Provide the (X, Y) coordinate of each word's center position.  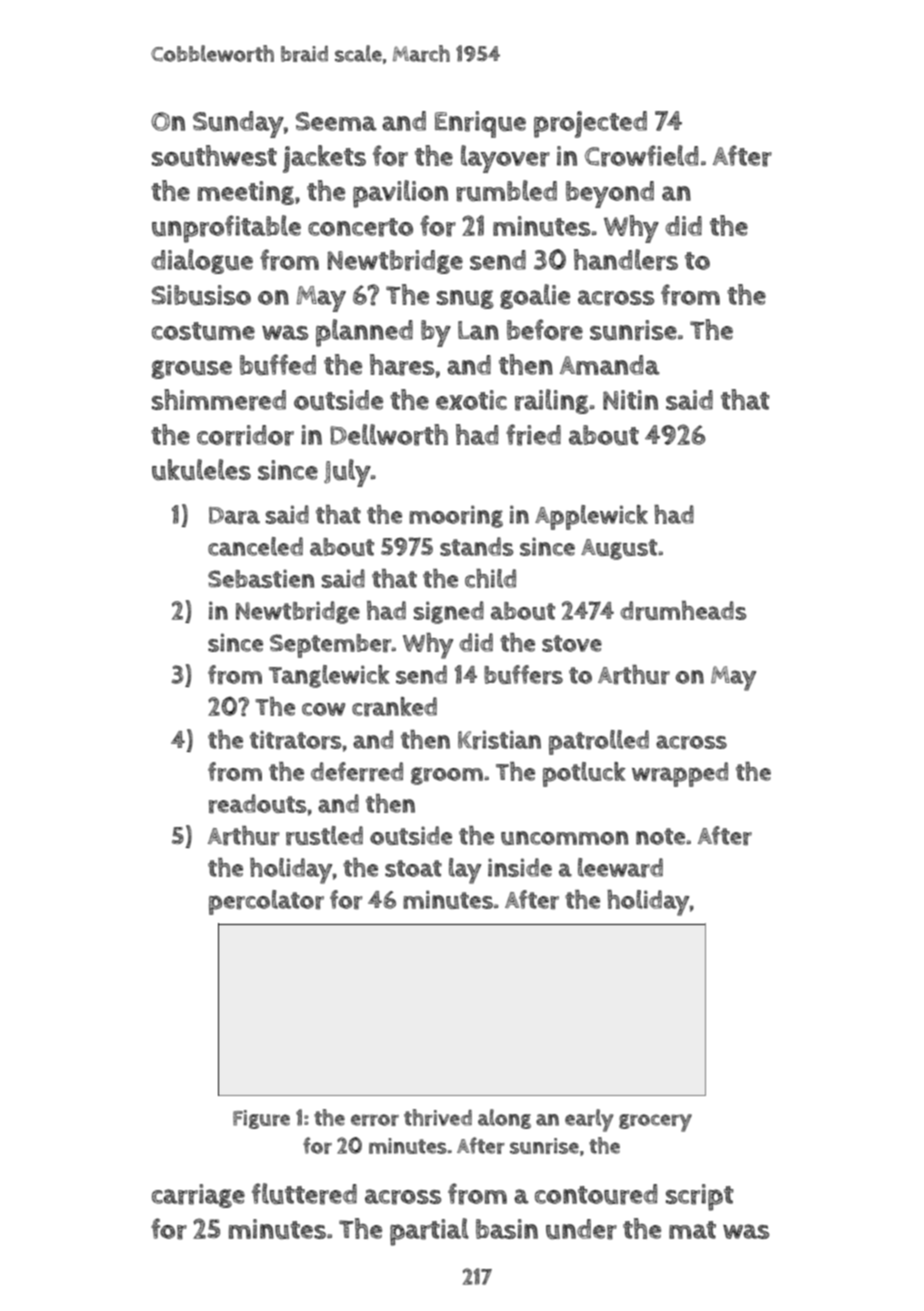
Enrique (480, 124)
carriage (198, 1196)
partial (429, 1232)
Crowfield (641, 156)
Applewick (591, 517)
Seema (336, 121)
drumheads (683, 611)
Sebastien (261, 578)
